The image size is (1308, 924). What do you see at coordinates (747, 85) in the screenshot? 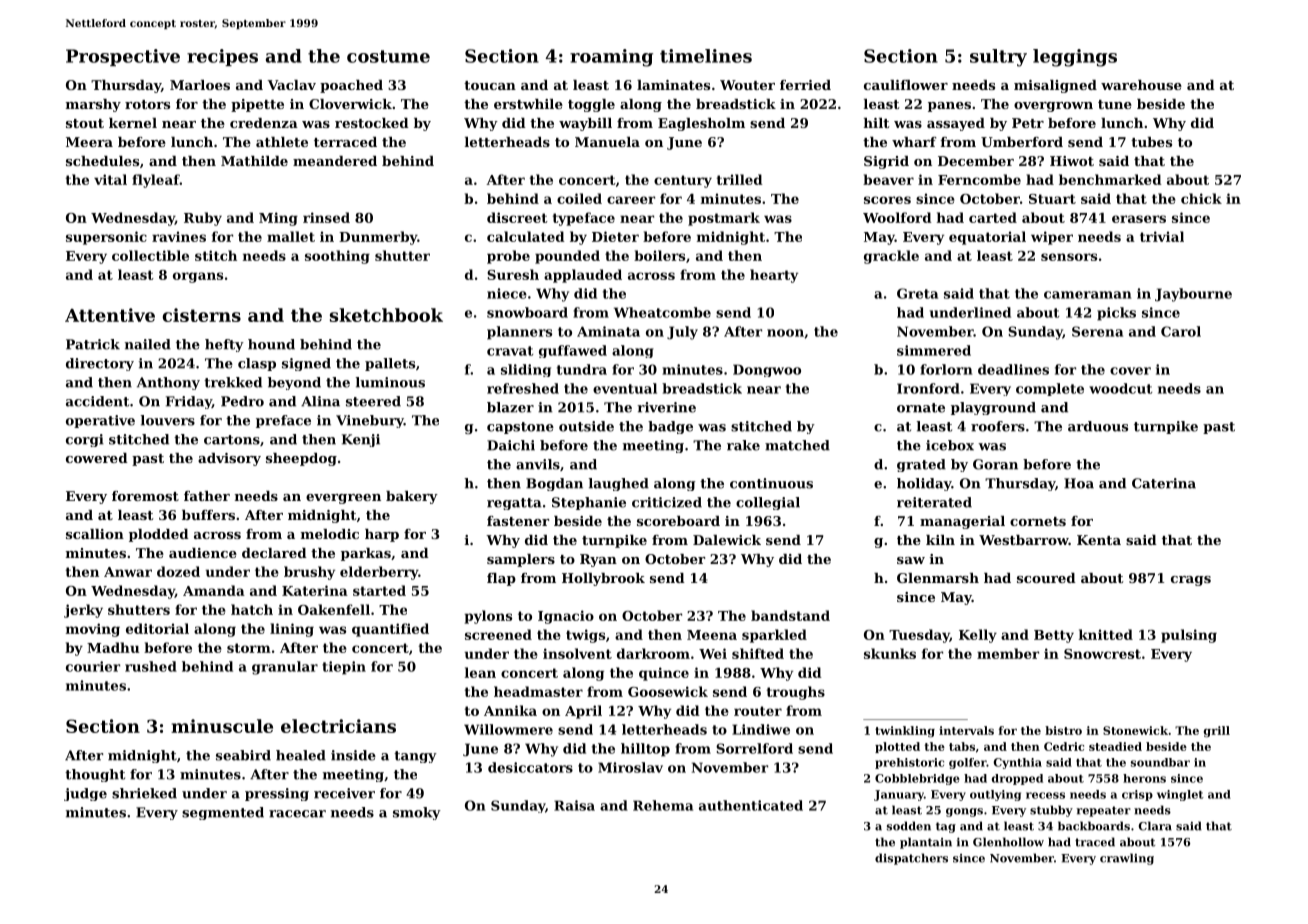
I see `Wouter` at bounding box center [747, 85].
